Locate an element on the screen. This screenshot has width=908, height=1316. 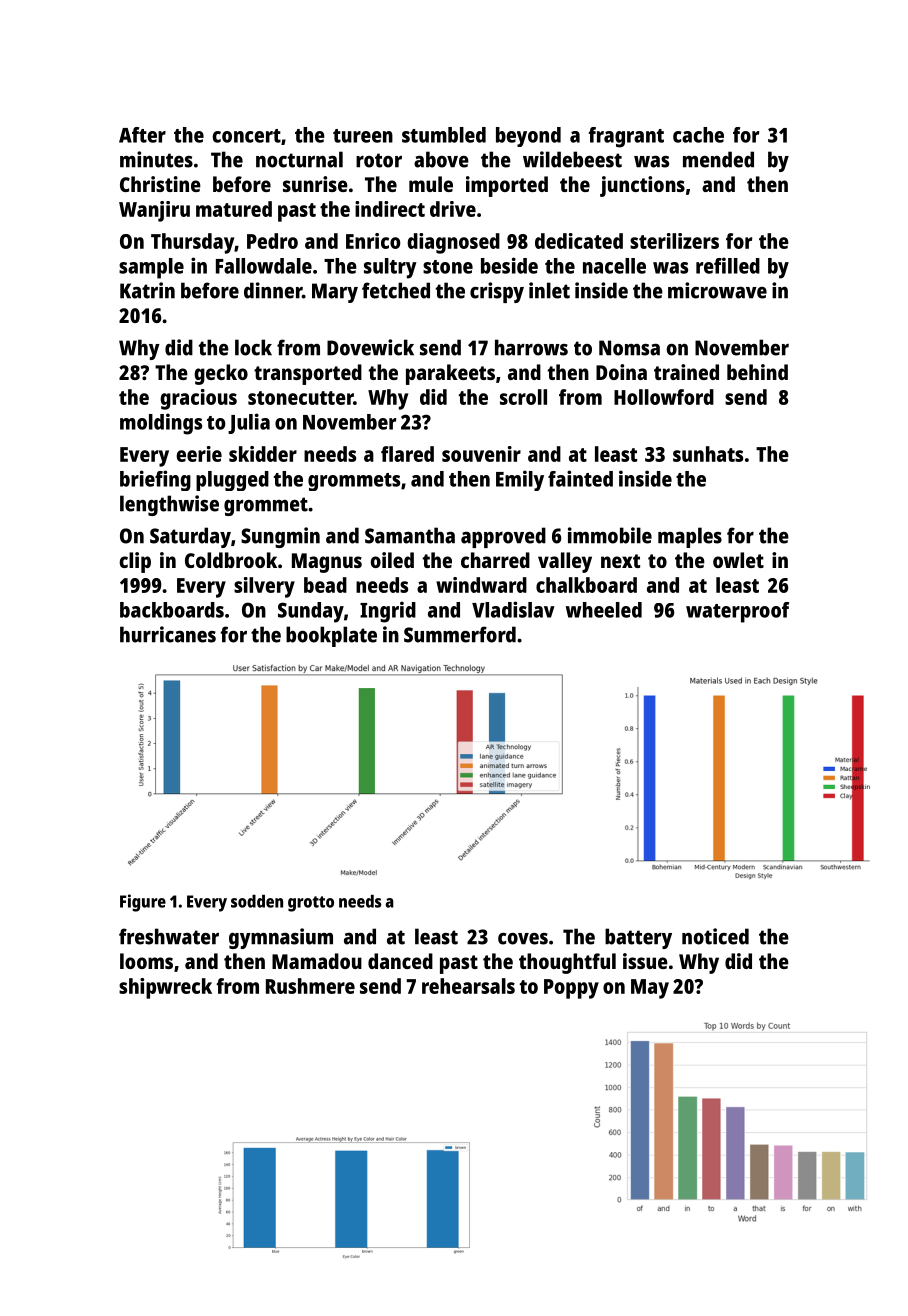
cache is located at coordinates (698, 135).
